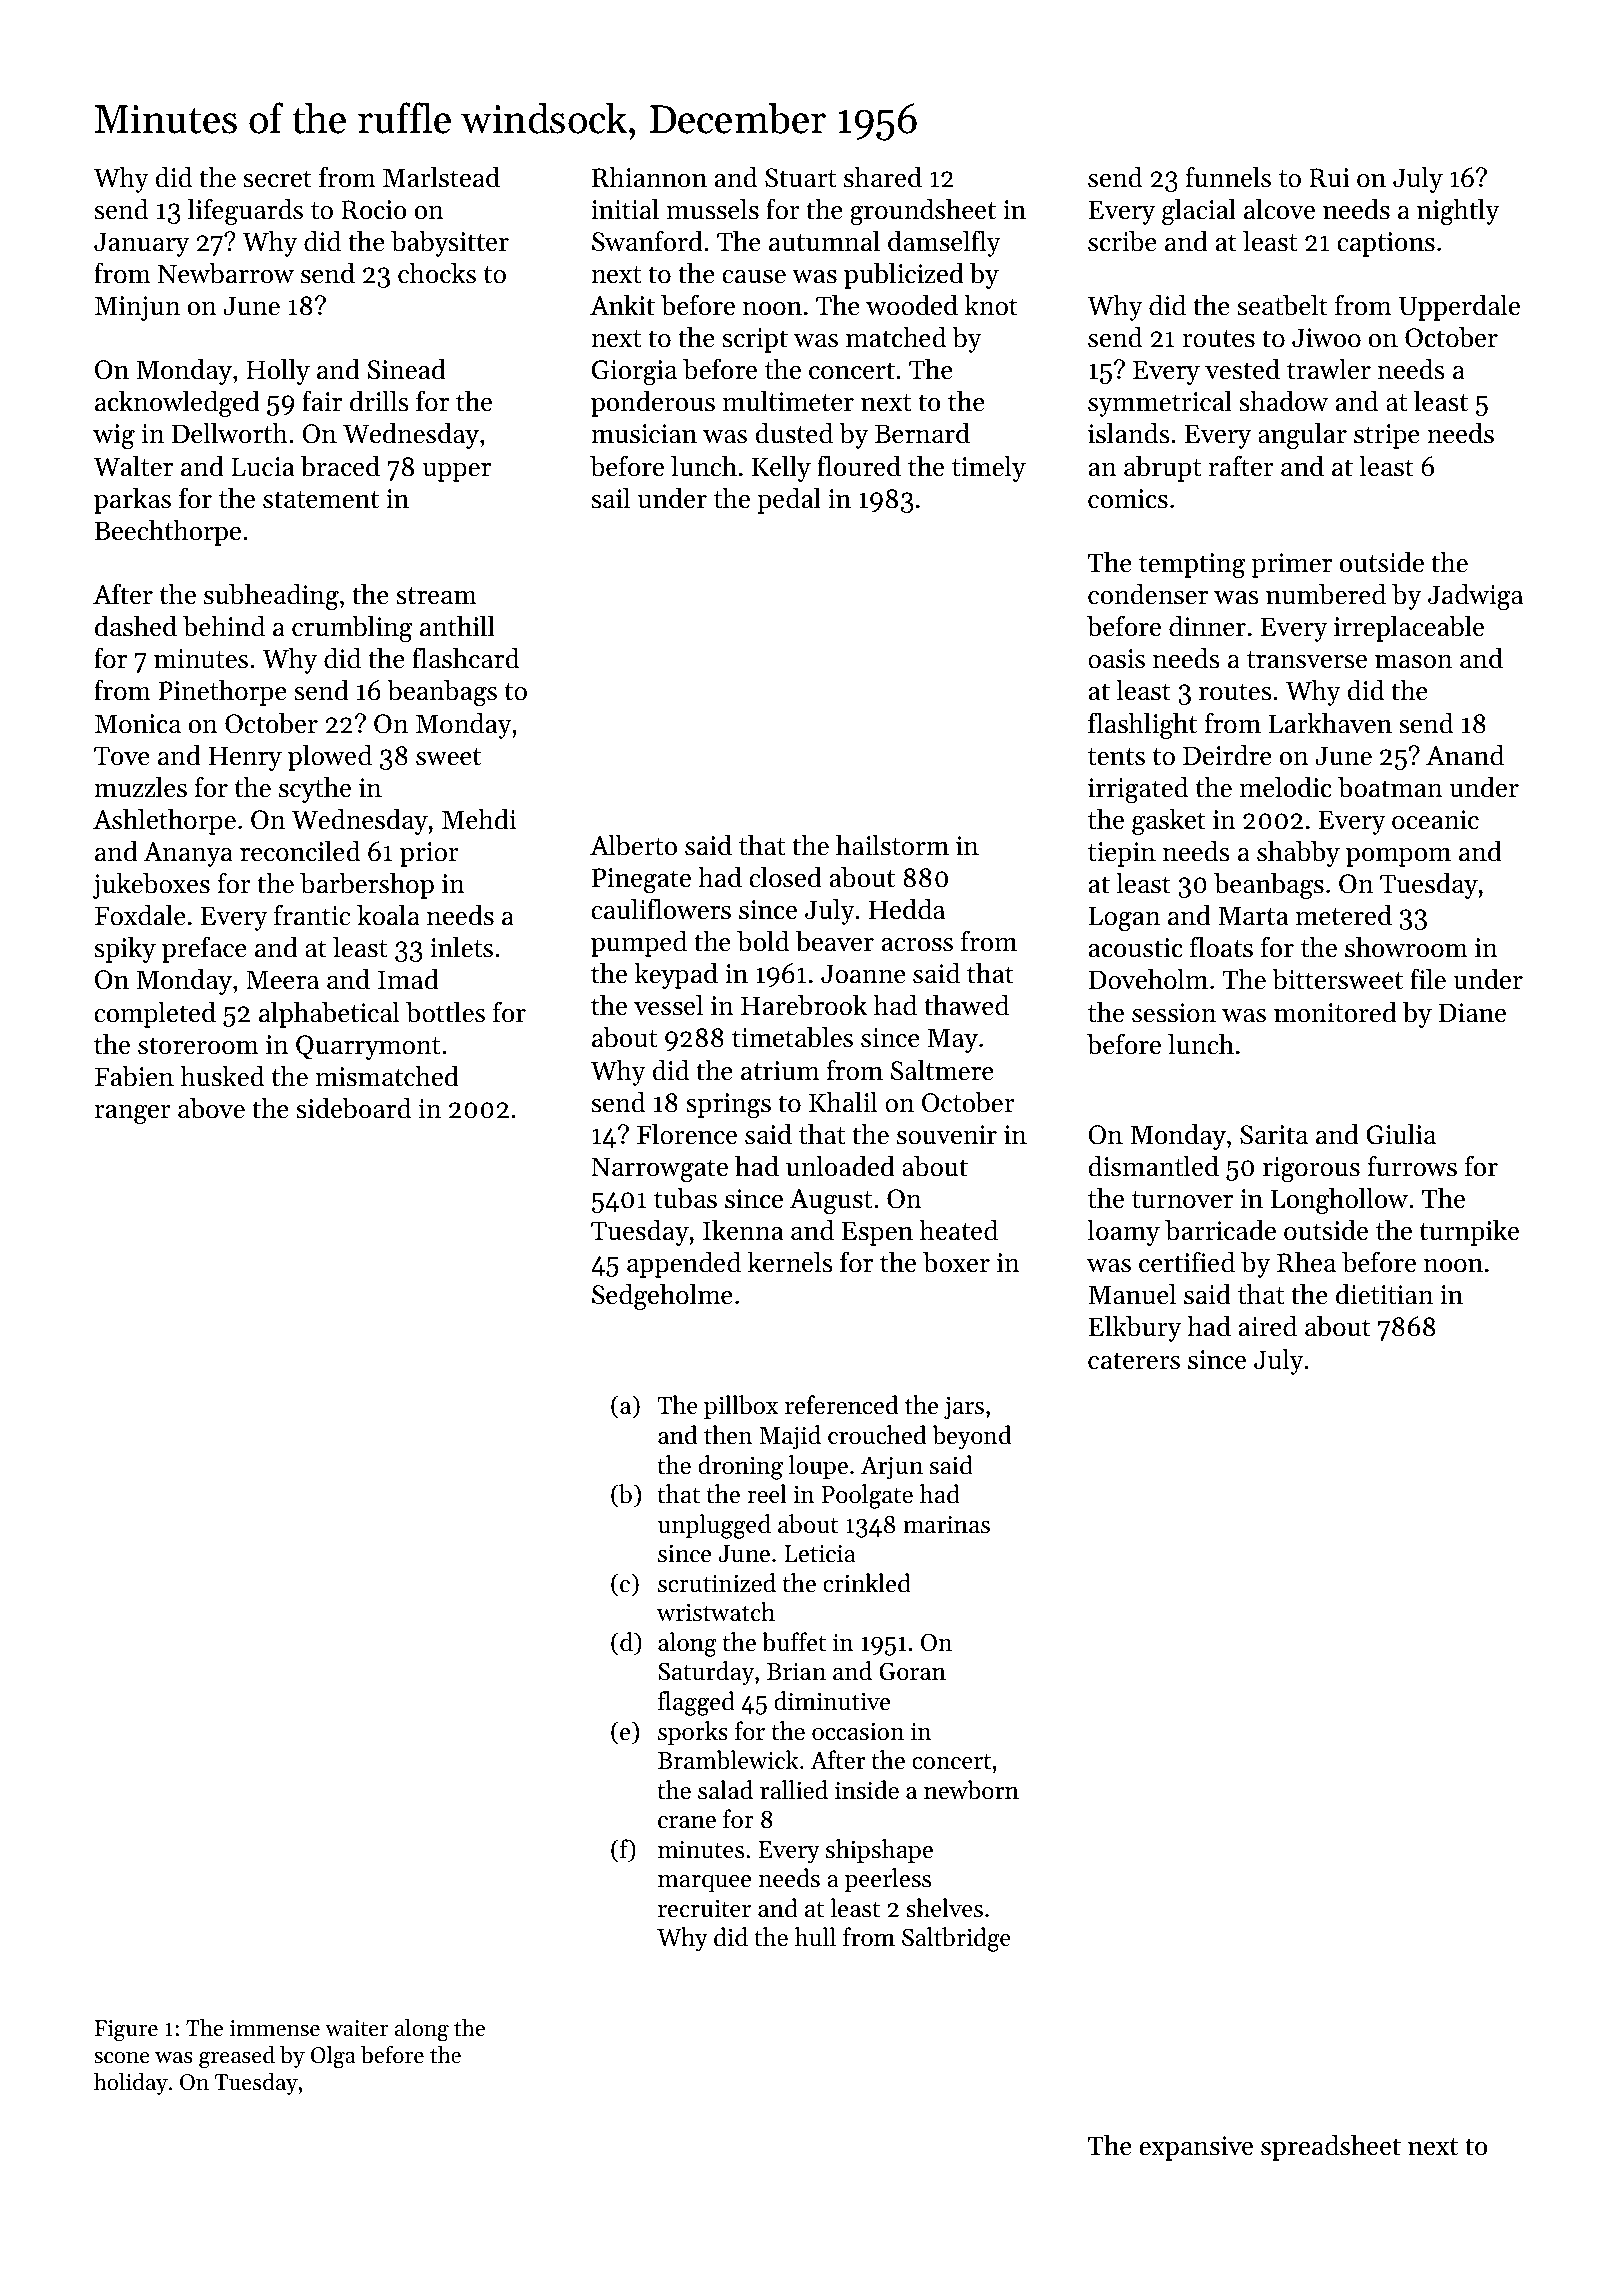  Describe the element at coordinates (437, 273) in the document. I see `chocks` at that location.
